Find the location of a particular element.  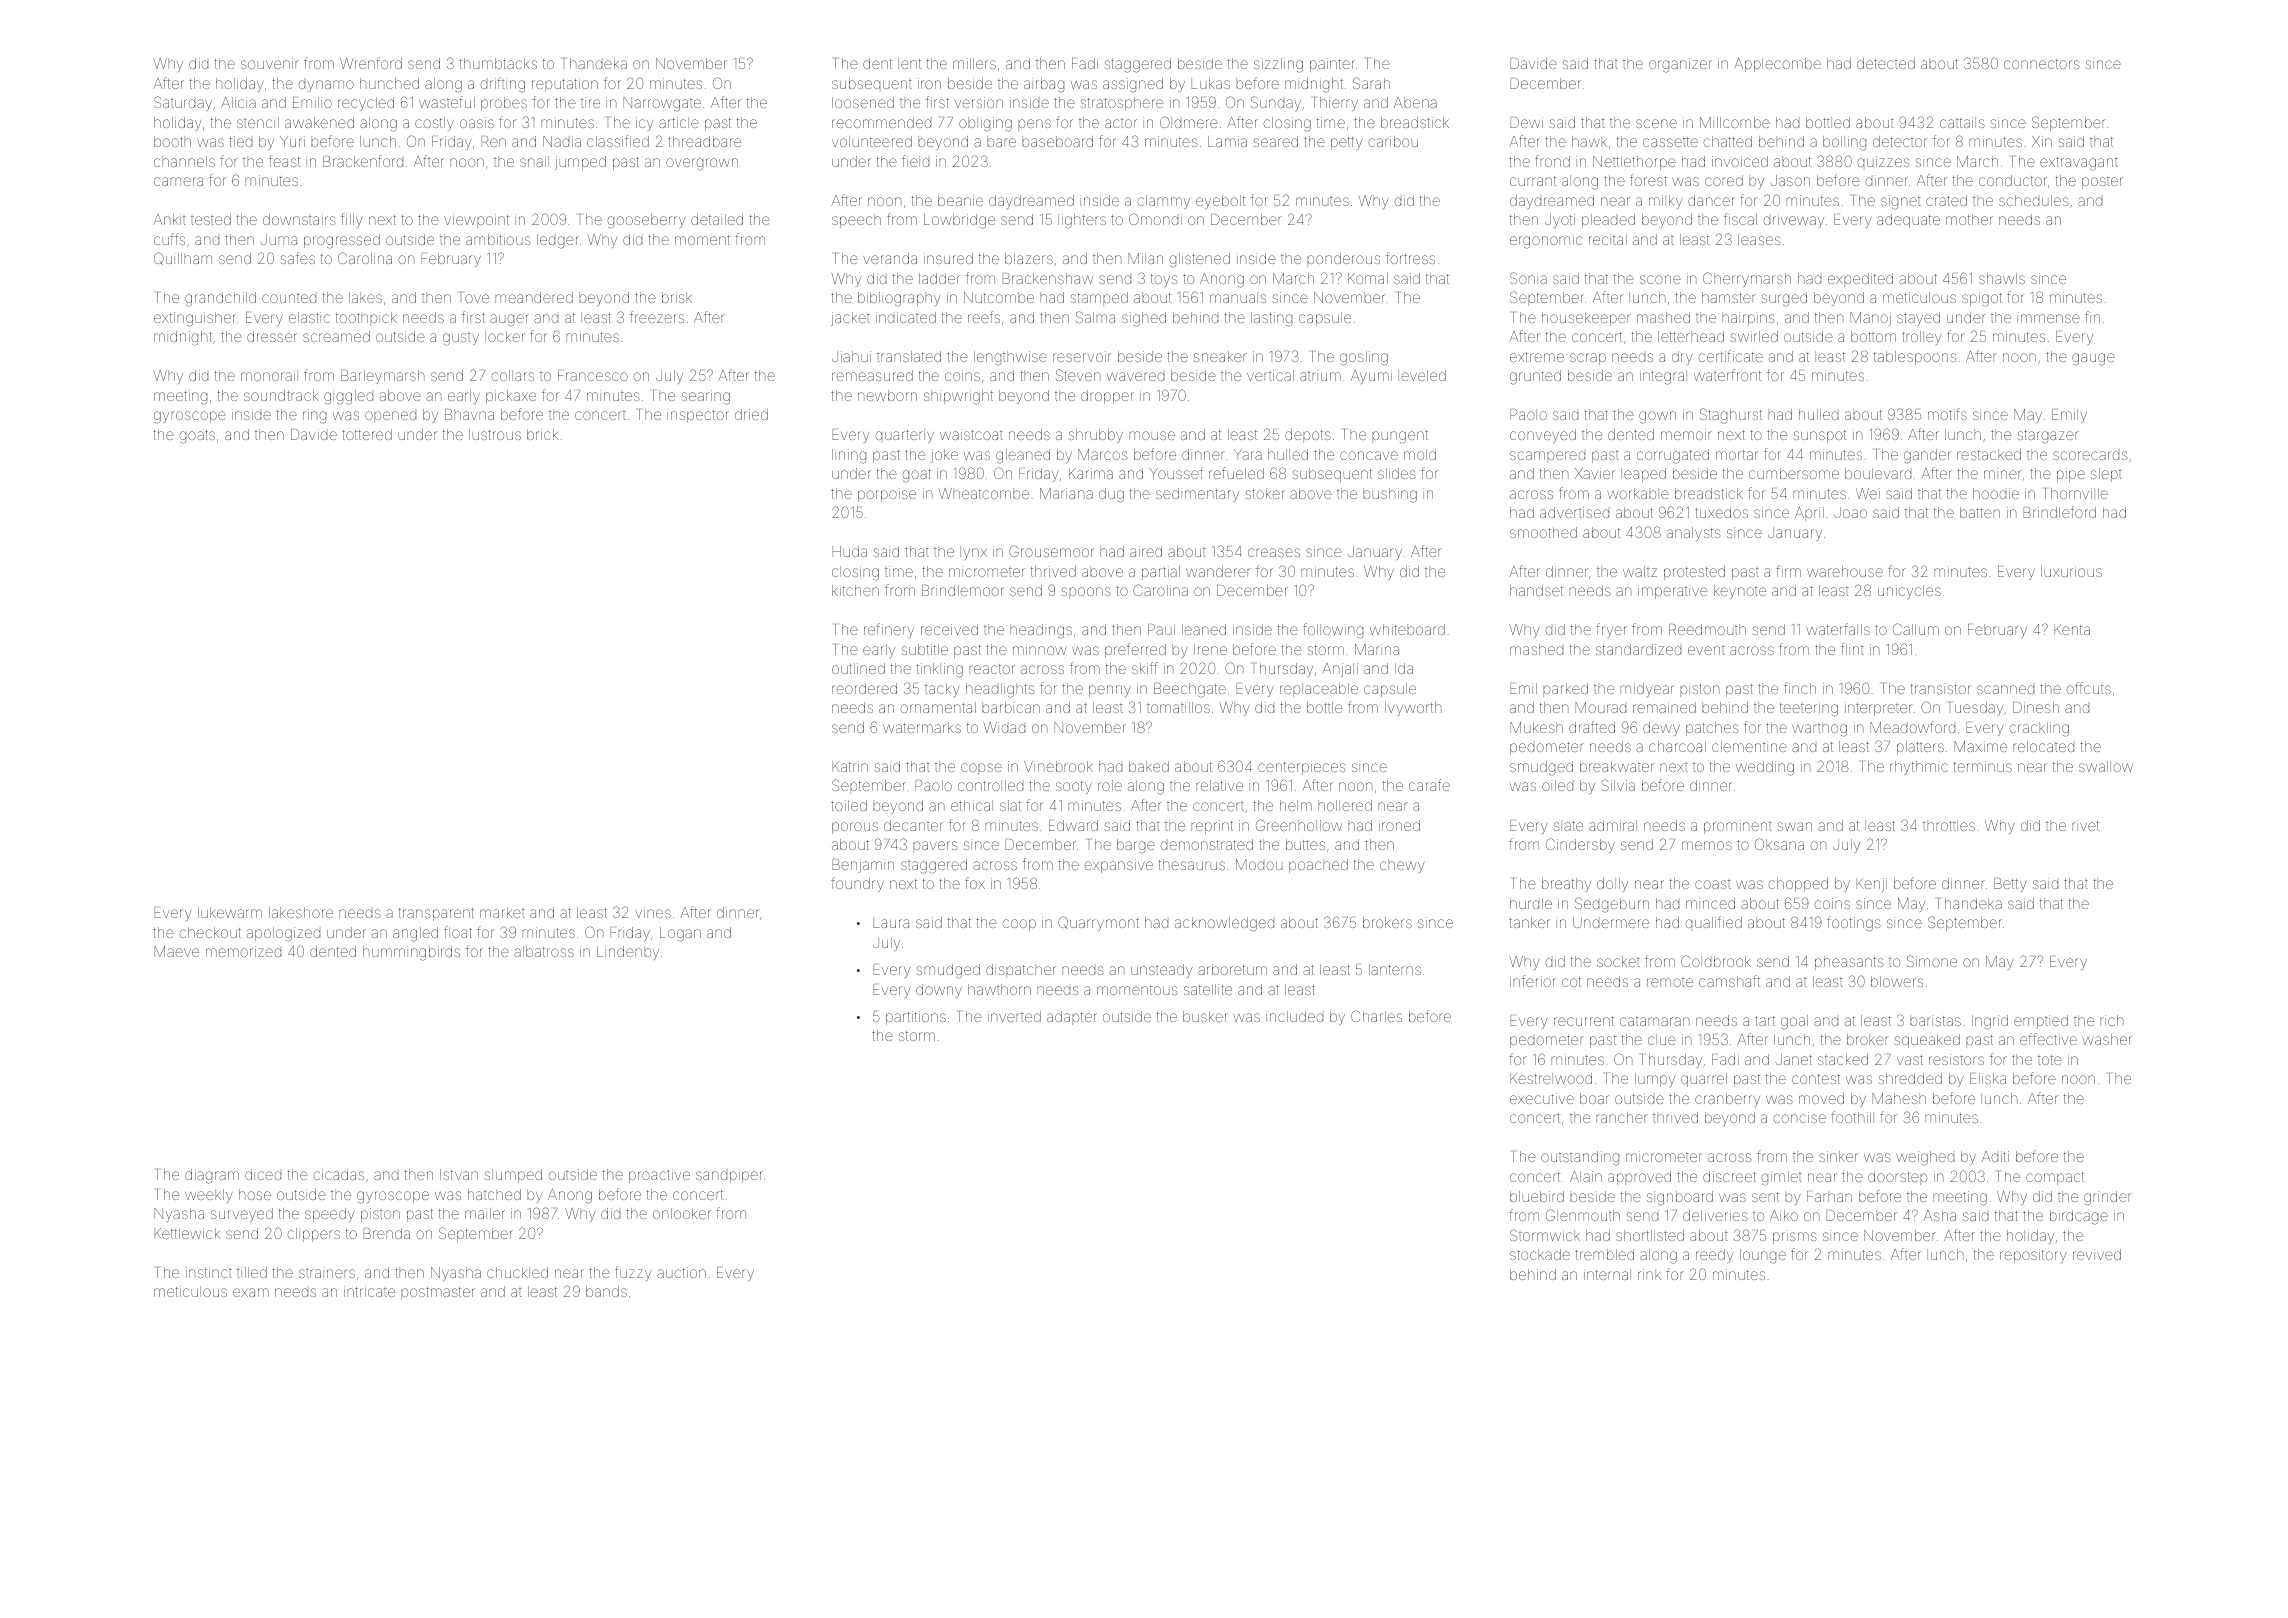

Staghurst is located at coordinates (1731, 416).
